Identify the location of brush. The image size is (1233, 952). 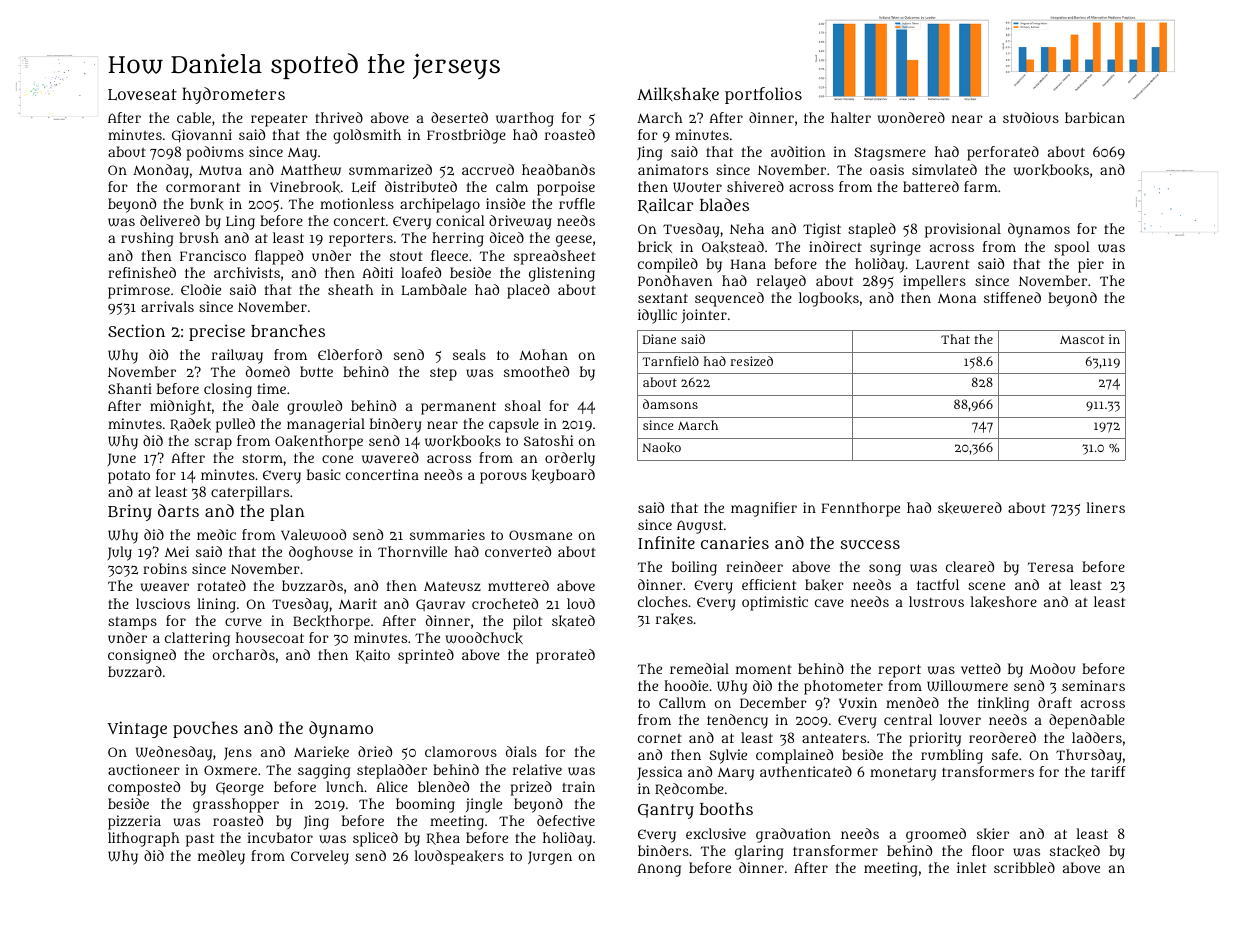
(199, 237).
